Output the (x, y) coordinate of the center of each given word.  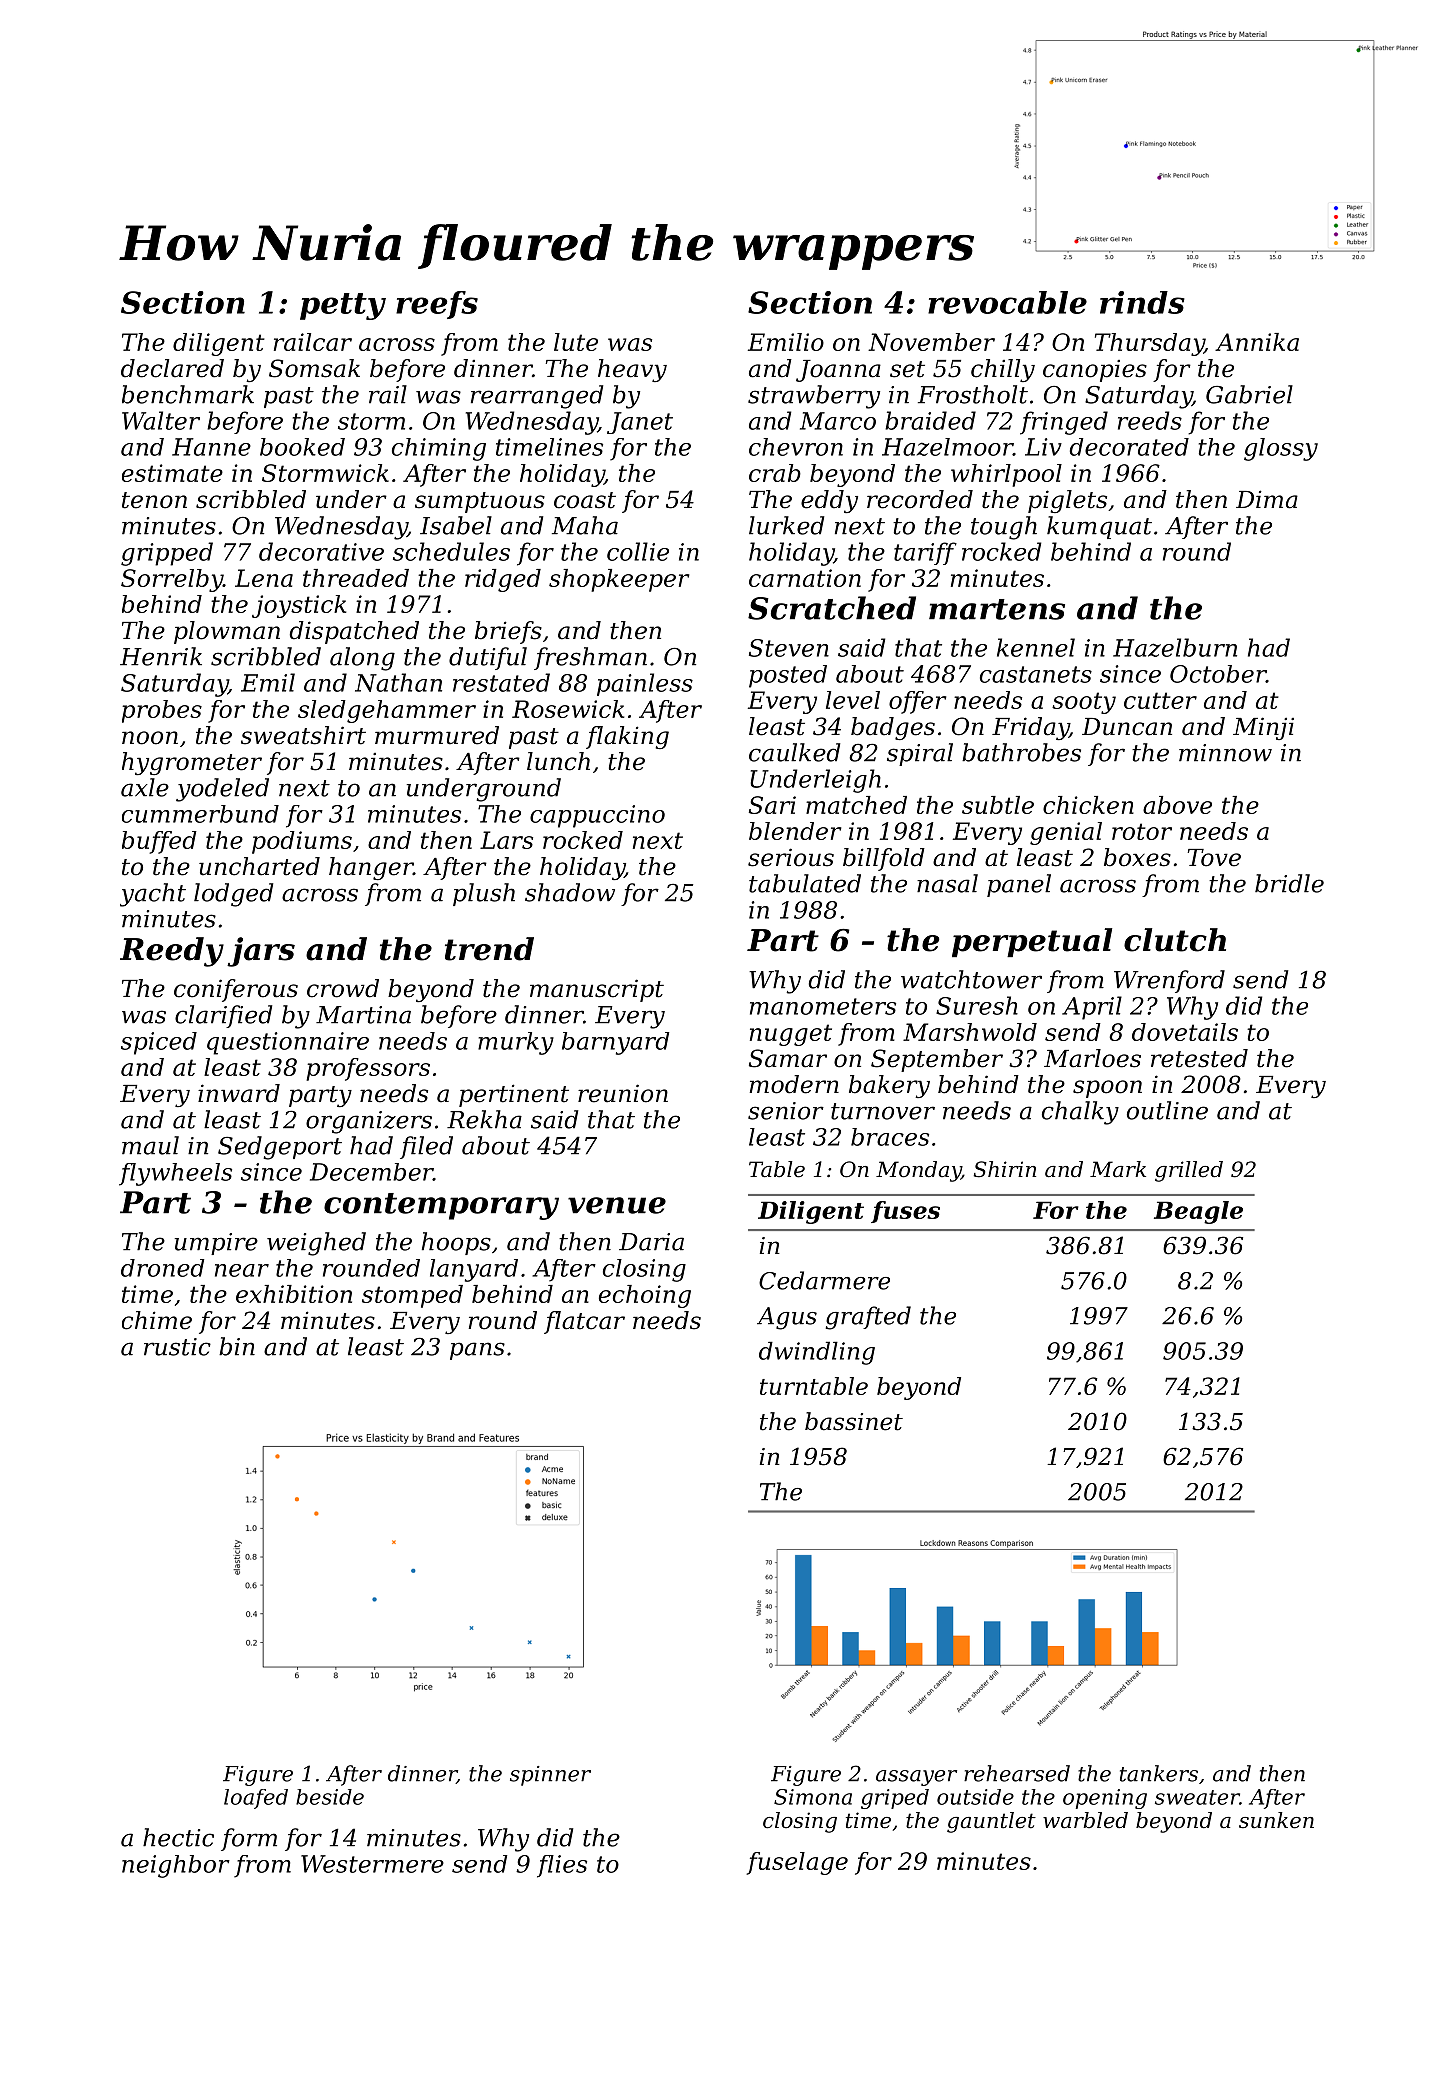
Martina (363, 1015)
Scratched (832, 608)
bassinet (854, 1421)
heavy (632, 370)
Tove (1214, 858)
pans (477, 1351)
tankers (1159, 1773)
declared (172, 368)
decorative (321, 551)
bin (237, 1346)
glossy (1281, 449)
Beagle (1198, 1212)
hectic (178, 1837)
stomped (412, 1296)
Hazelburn (1175, 647)
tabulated (805, 883)
